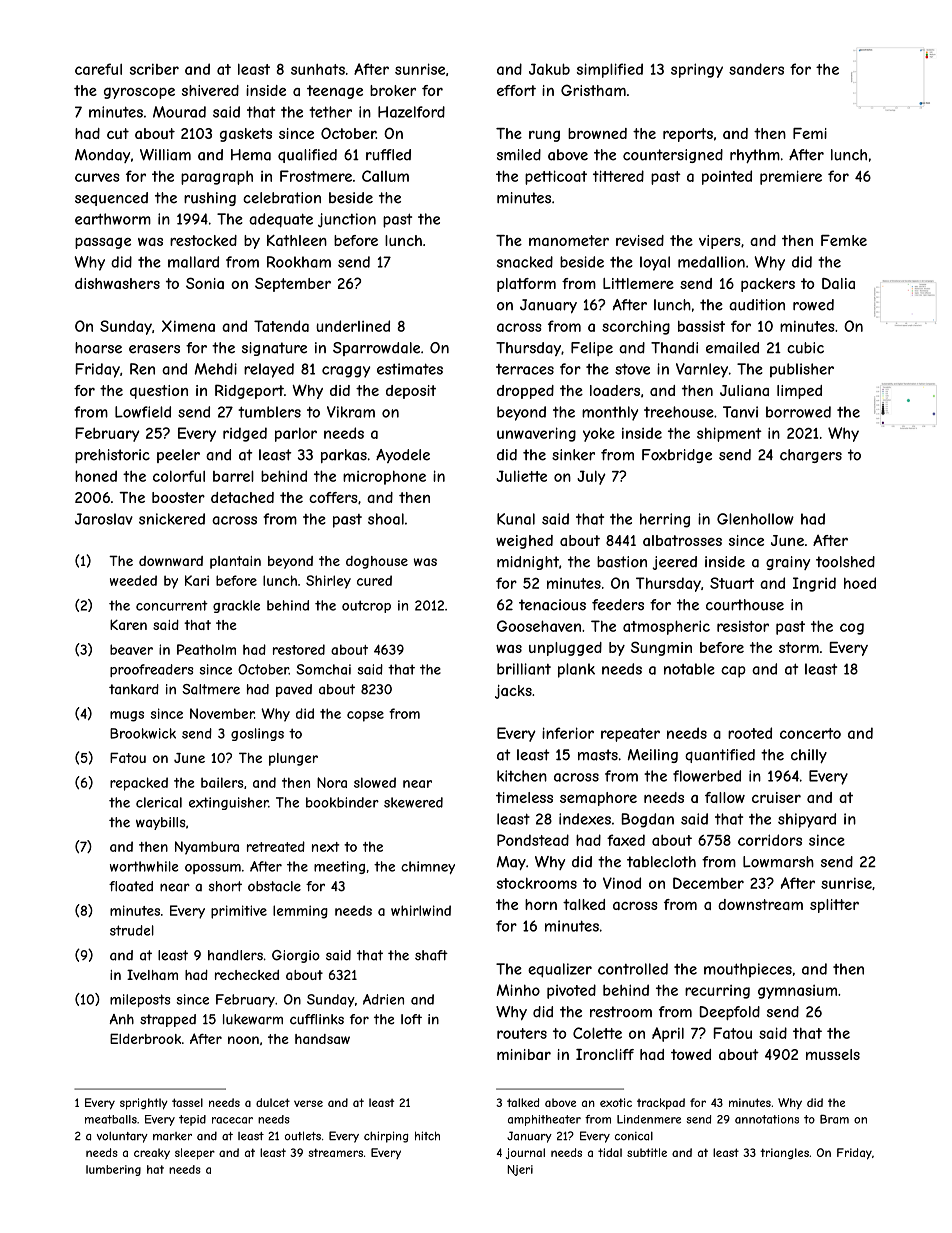  What do you see at coordinates (520, 1170) in the screenshot?
I see `Njeri` at bounding box center [520, 1170].
